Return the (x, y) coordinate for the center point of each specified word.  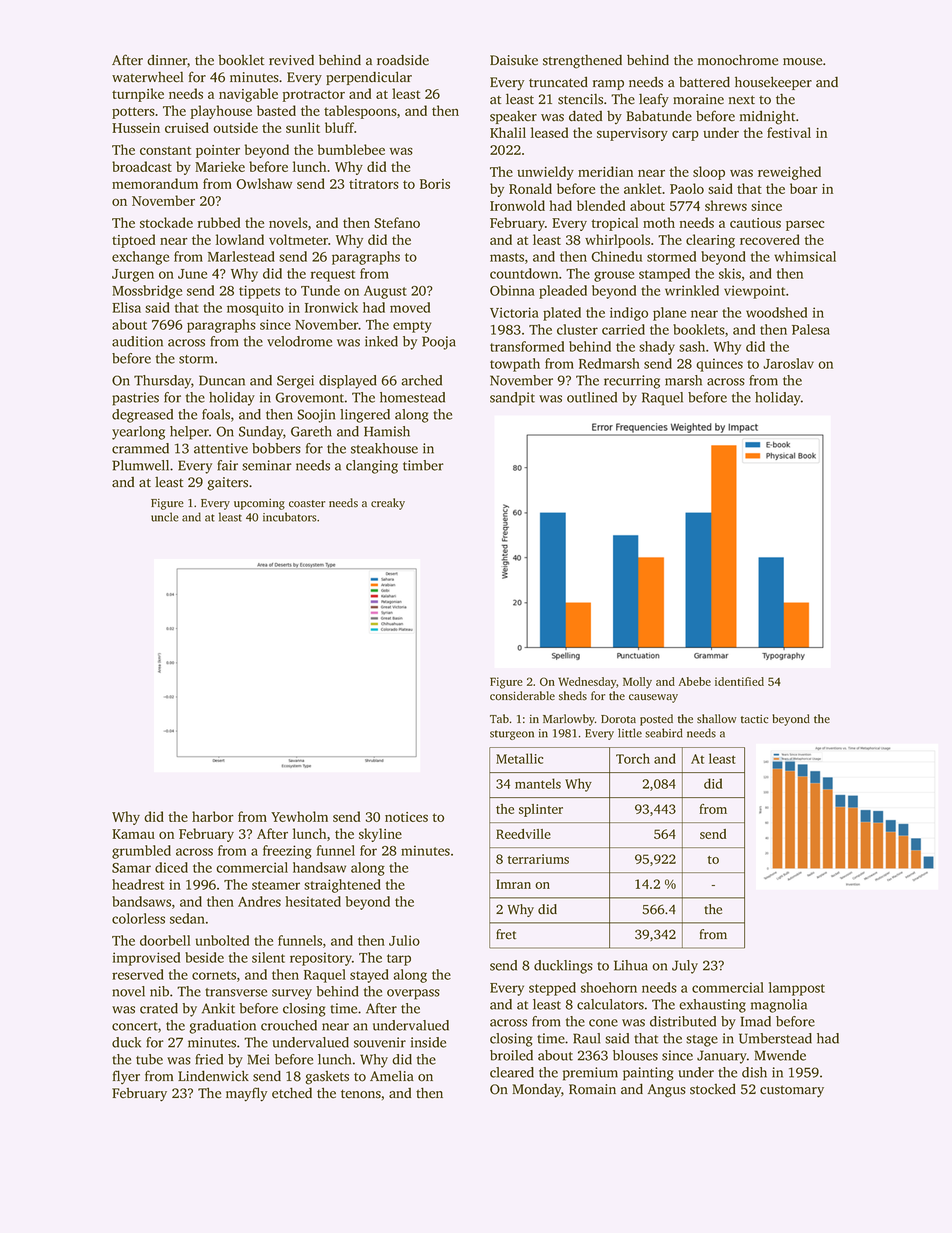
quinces (719, 365)
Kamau (133, 834)
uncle (165, 517)
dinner (167, 60)
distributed (683, 1021)
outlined (592, 397)
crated (159, 1008)
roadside (403, 60)
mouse (802, 62)
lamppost (797, 989)
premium (590, 1074)
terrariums (538, 859)
